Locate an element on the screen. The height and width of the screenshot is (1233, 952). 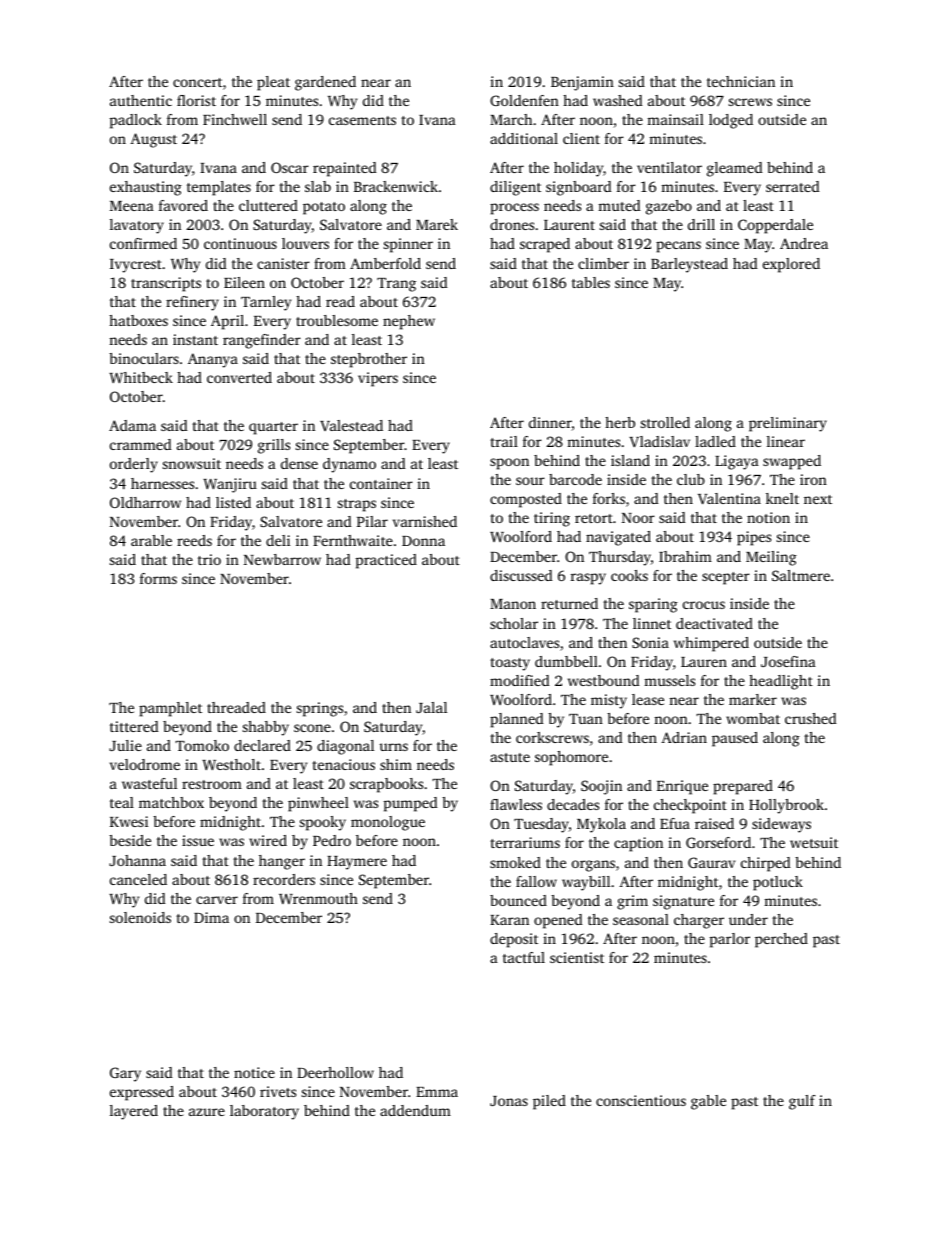
stepbrother is located at coordinates (369, 360).
